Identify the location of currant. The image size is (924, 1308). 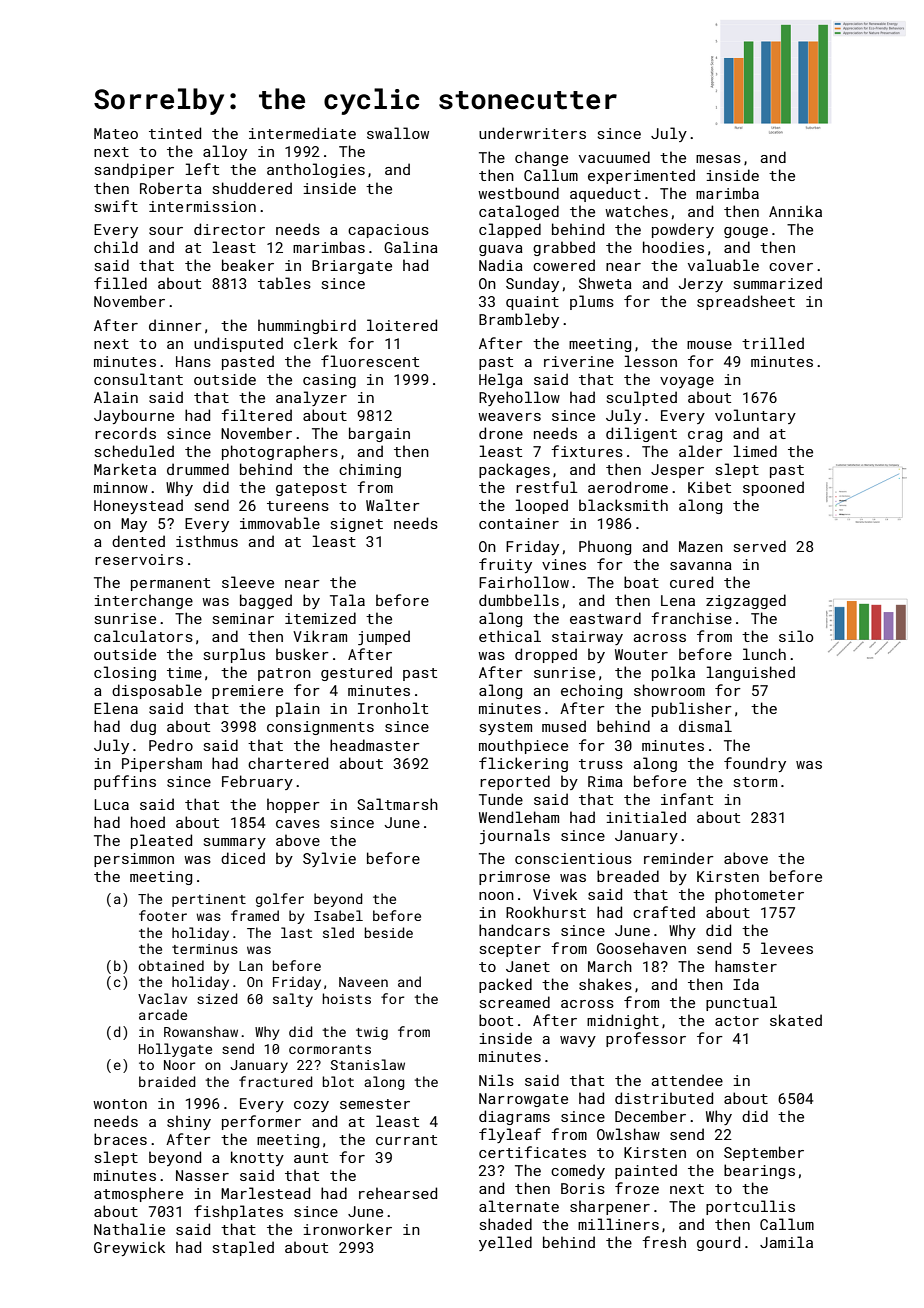
(406, 1140).
